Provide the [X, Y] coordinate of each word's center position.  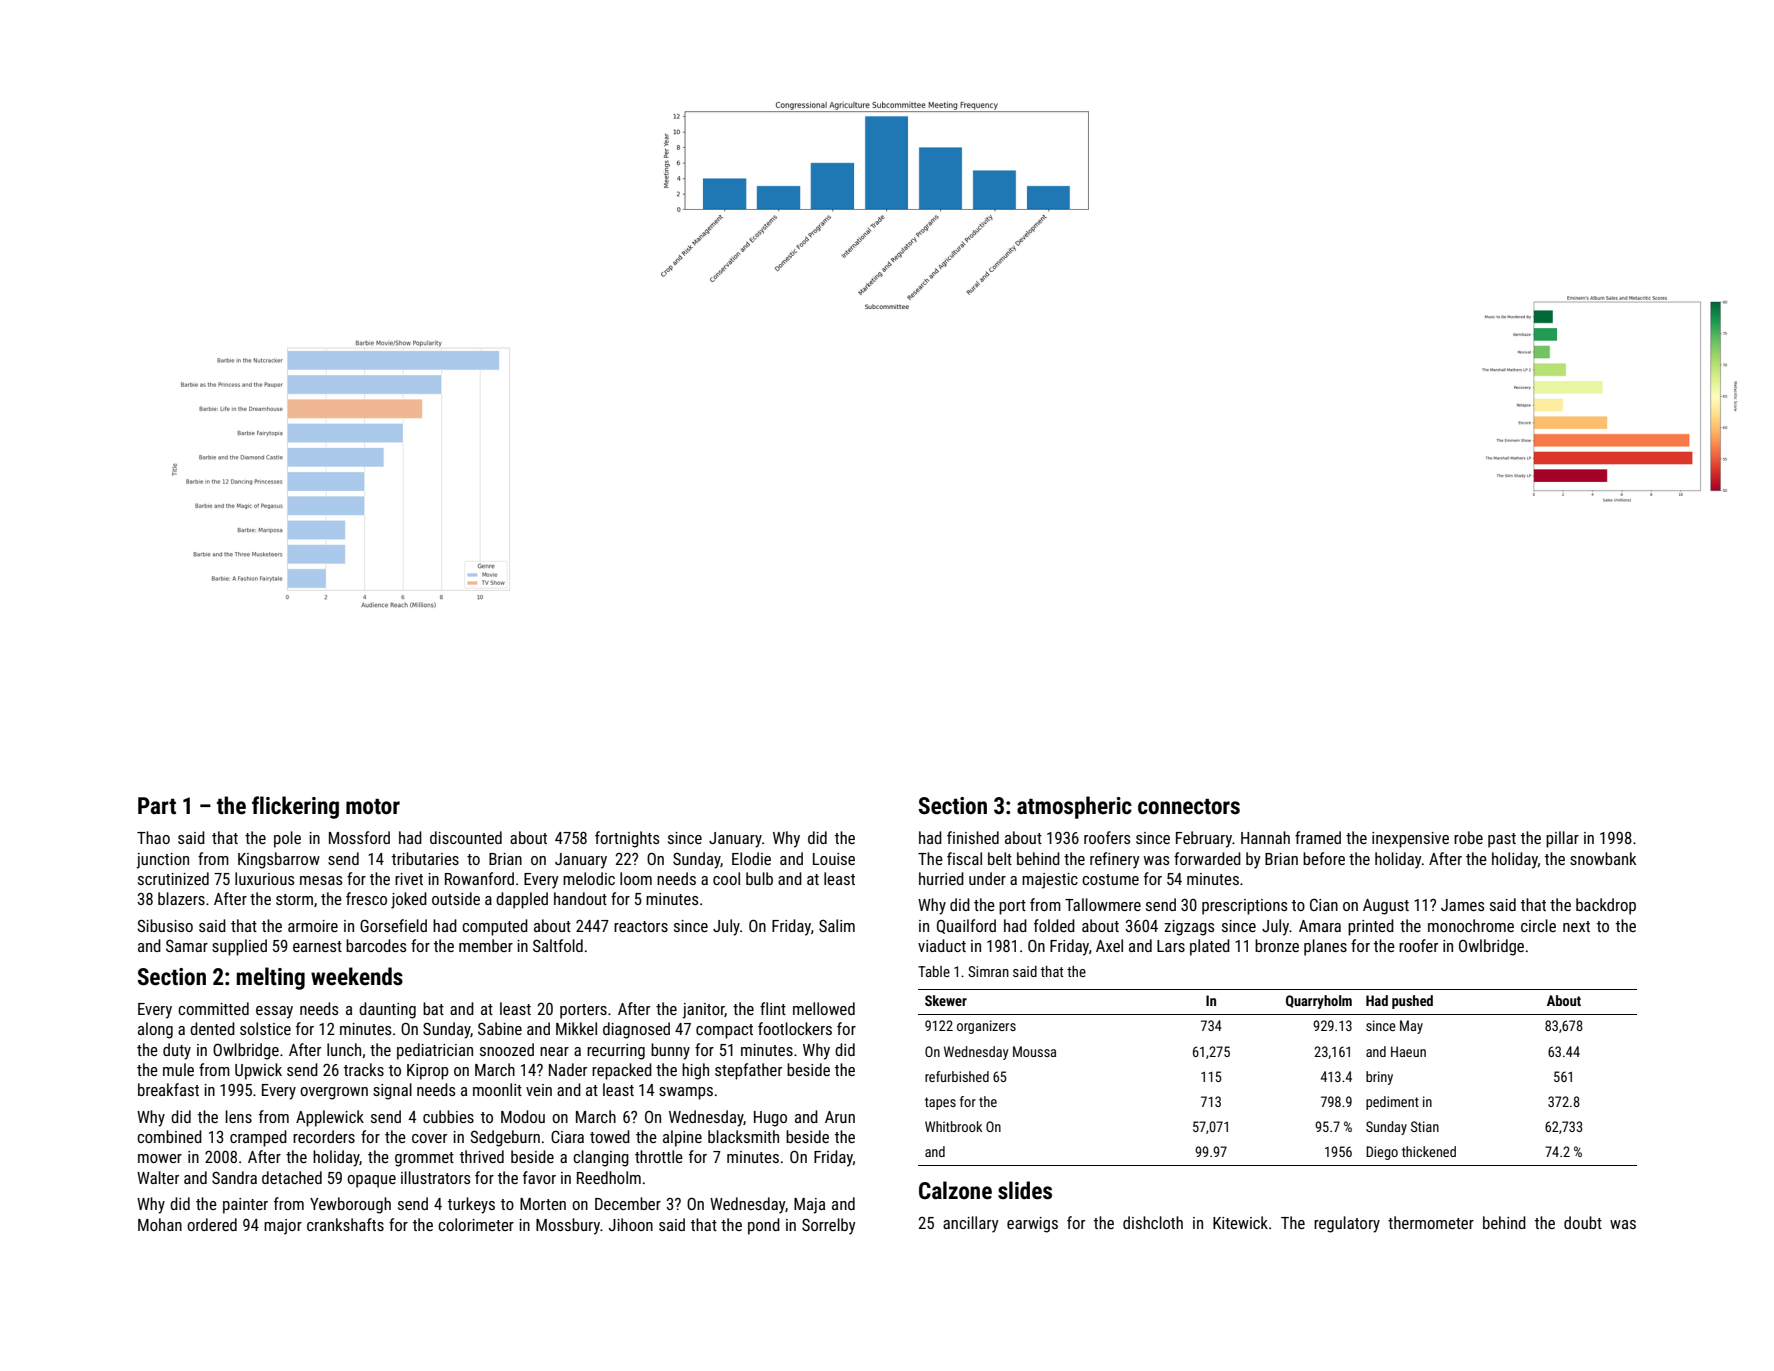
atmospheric [1074, 807]
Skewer [946, 1000]
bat [433, 1008]
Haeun [1408, 1051]
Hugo [770, 1119]
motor [373, 806]
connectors [1189, 806]
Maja [809, 1206]
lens [239, 1116]
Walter [158, 1177]
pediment [1392, 1103]
